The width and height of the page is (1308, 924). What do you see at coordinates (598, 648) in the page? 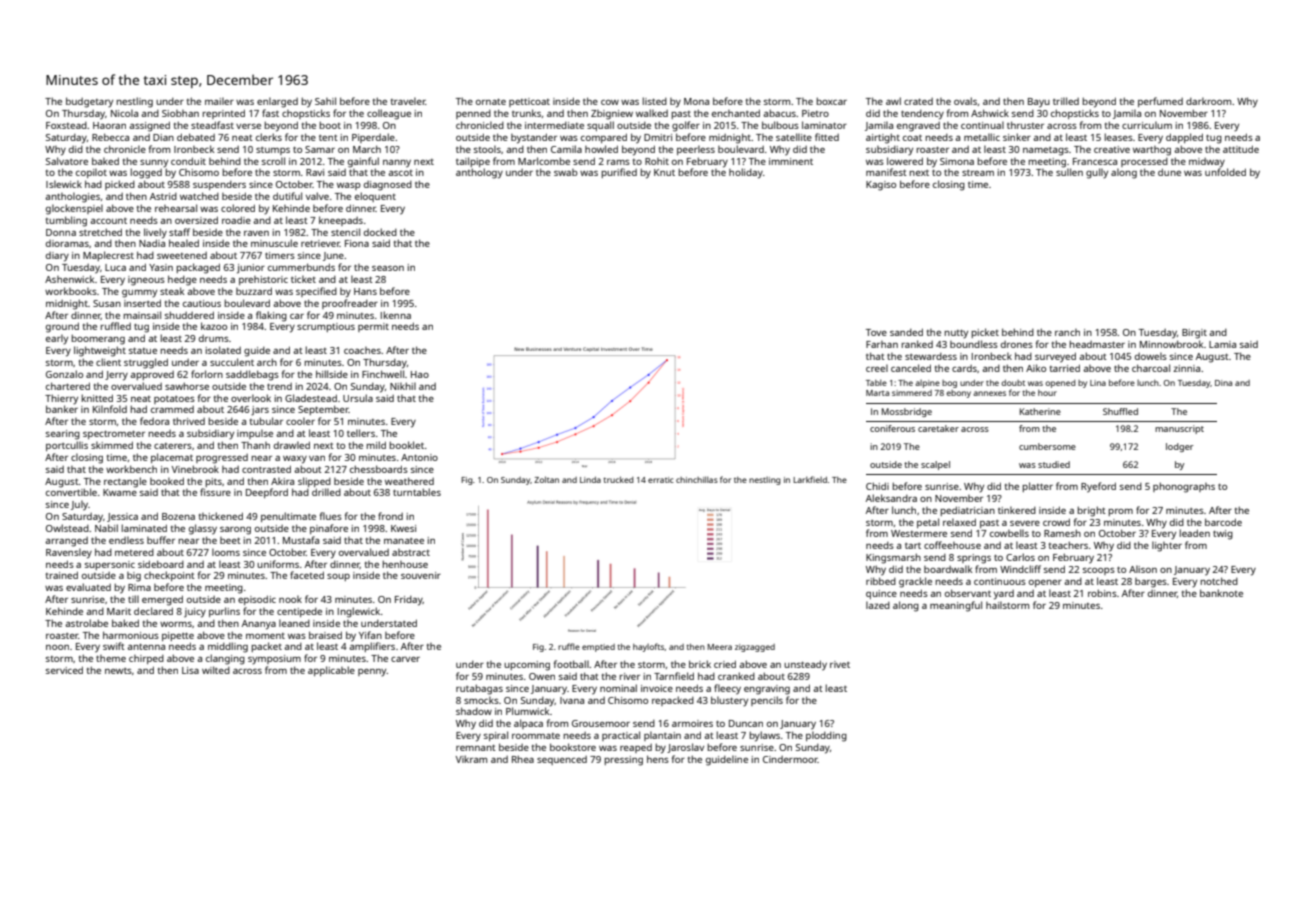
I see `emptied` at bounding box center [598, 648].
